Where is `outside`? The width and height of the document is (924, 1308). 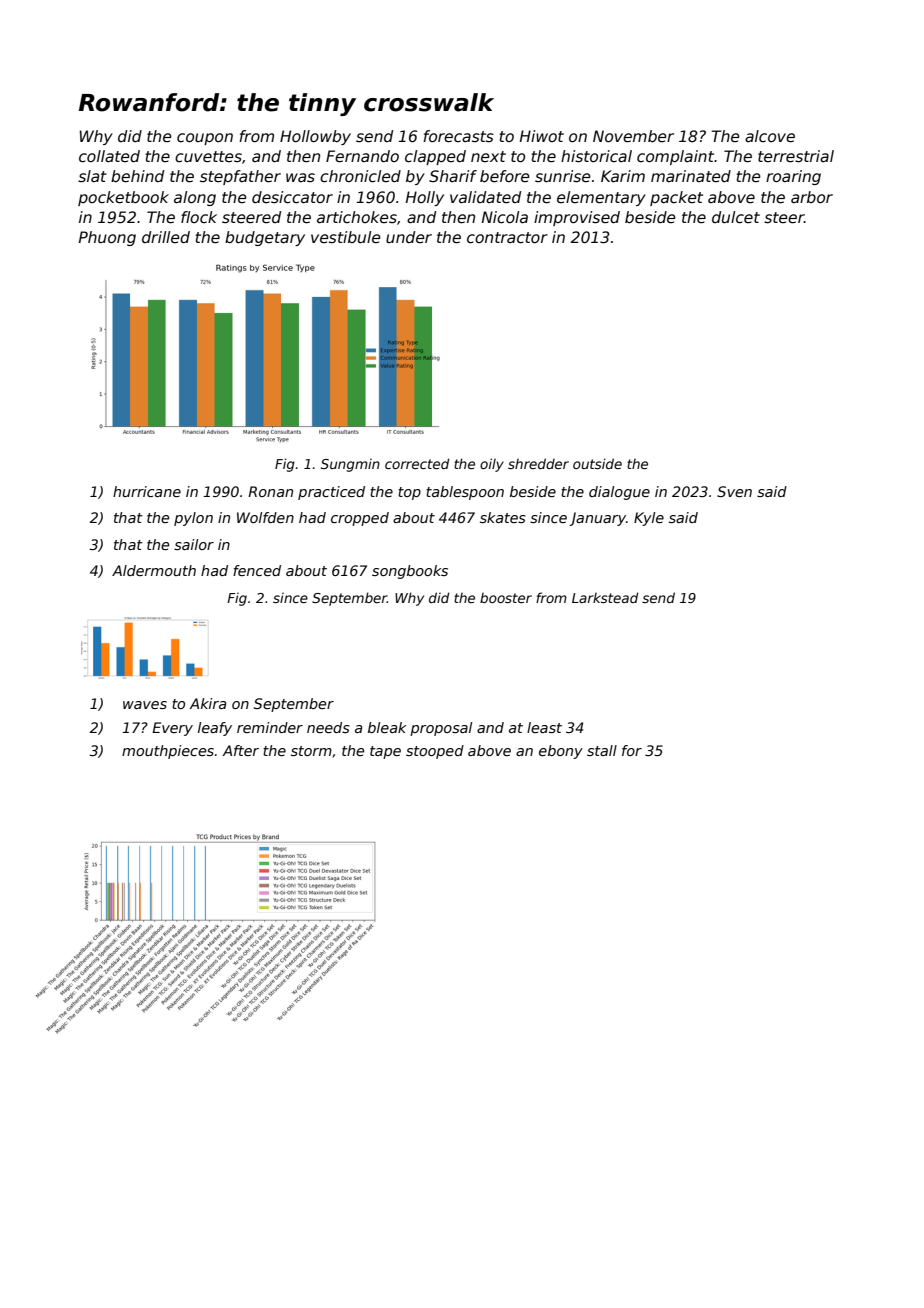 outside is located at coordinates (597, 463).
